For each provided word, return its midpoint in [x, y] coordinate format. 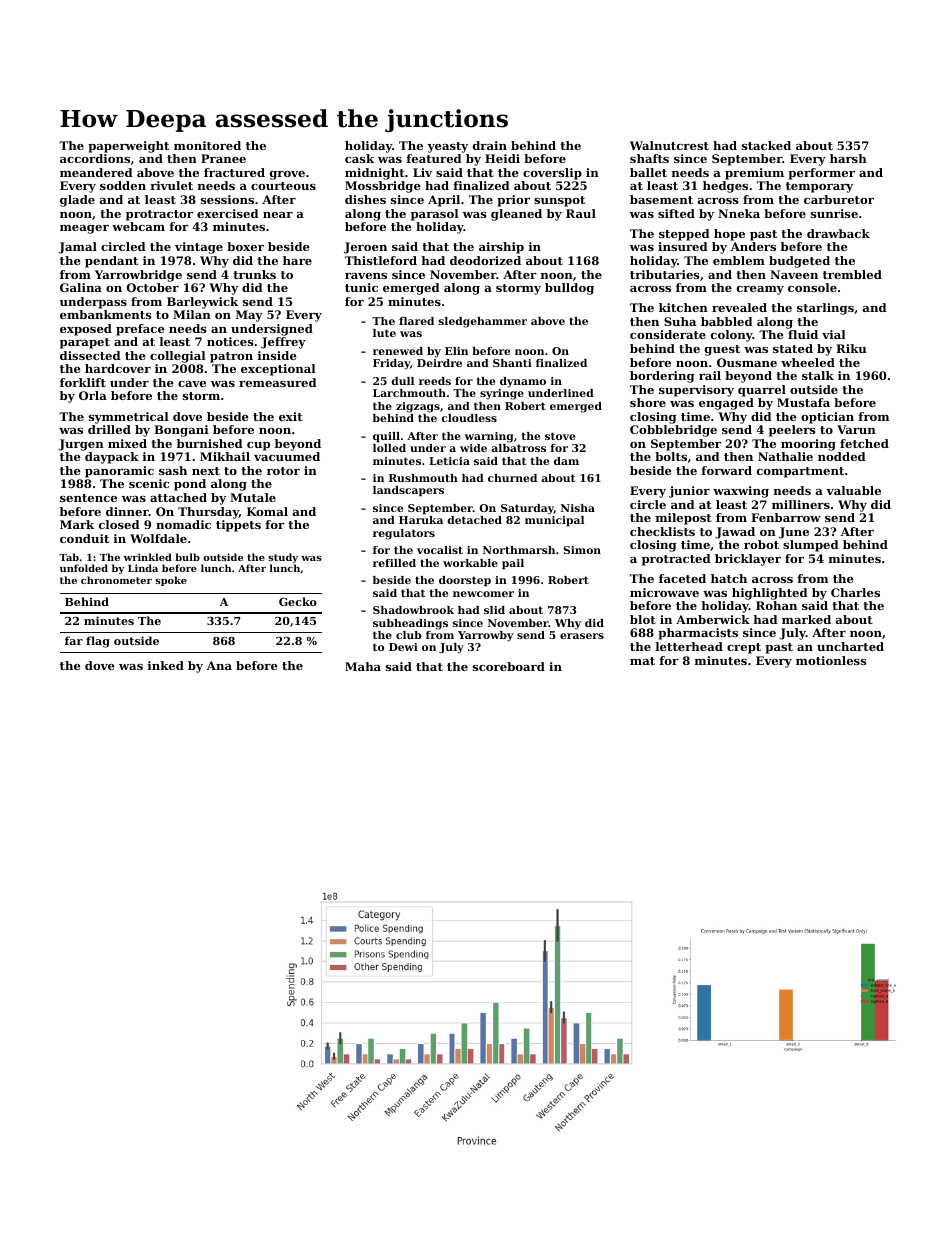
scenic [149, 483]
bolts [671, 456]
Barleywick [202, 303]
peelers [792, 431]
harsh [848, 158]
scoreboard [509, 666]
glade [77, 201]
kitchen [683, 307]
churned [512, 478]
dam [566, 461]
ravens [366, 276]
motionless [831, 660]
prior [513, 201]
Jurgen [81, 445]
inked [166, 665]
